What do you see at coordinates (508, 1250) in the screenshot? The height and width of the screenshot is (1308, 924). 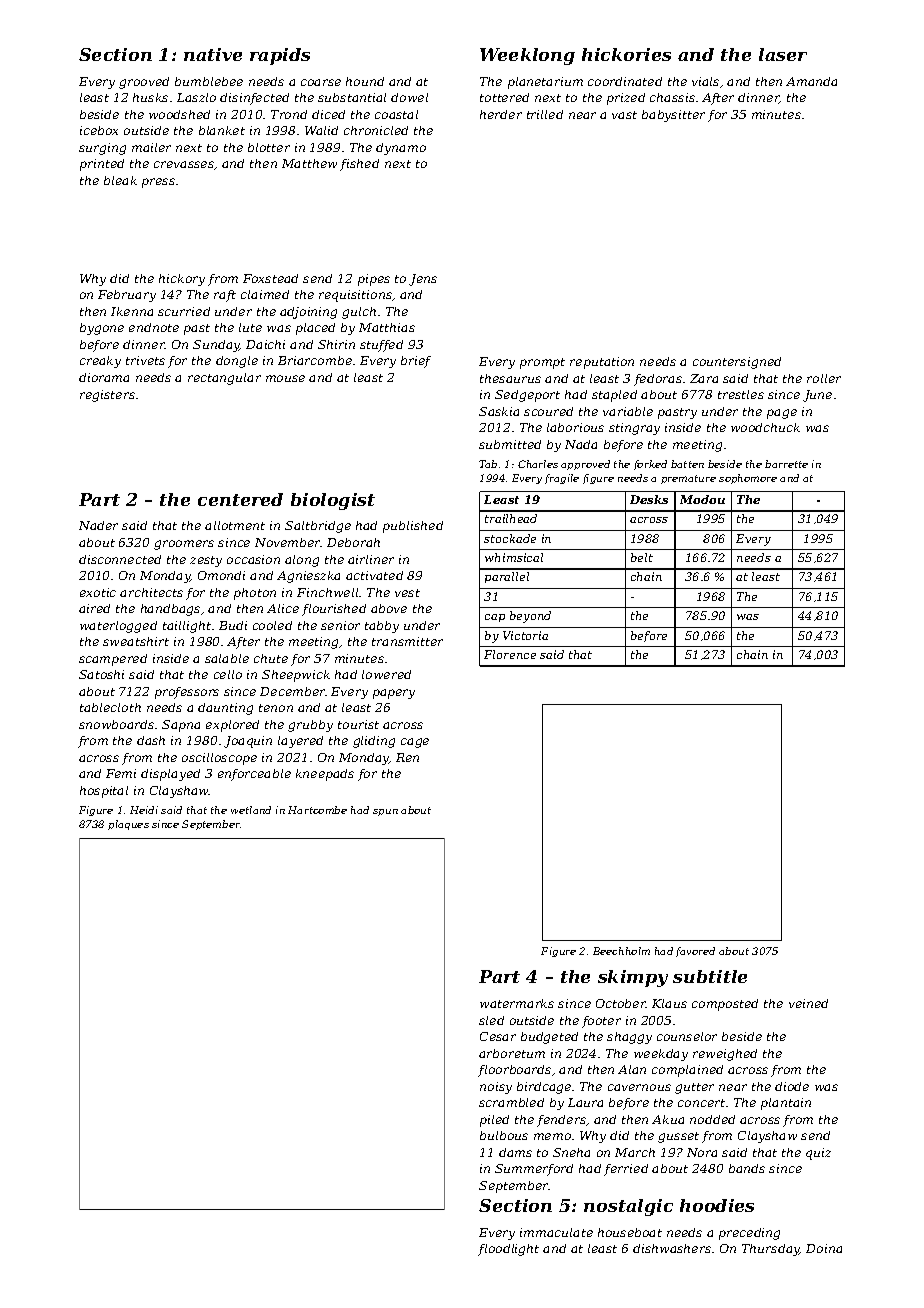 I see `floodlight` at bounding box center [508, 1250].
